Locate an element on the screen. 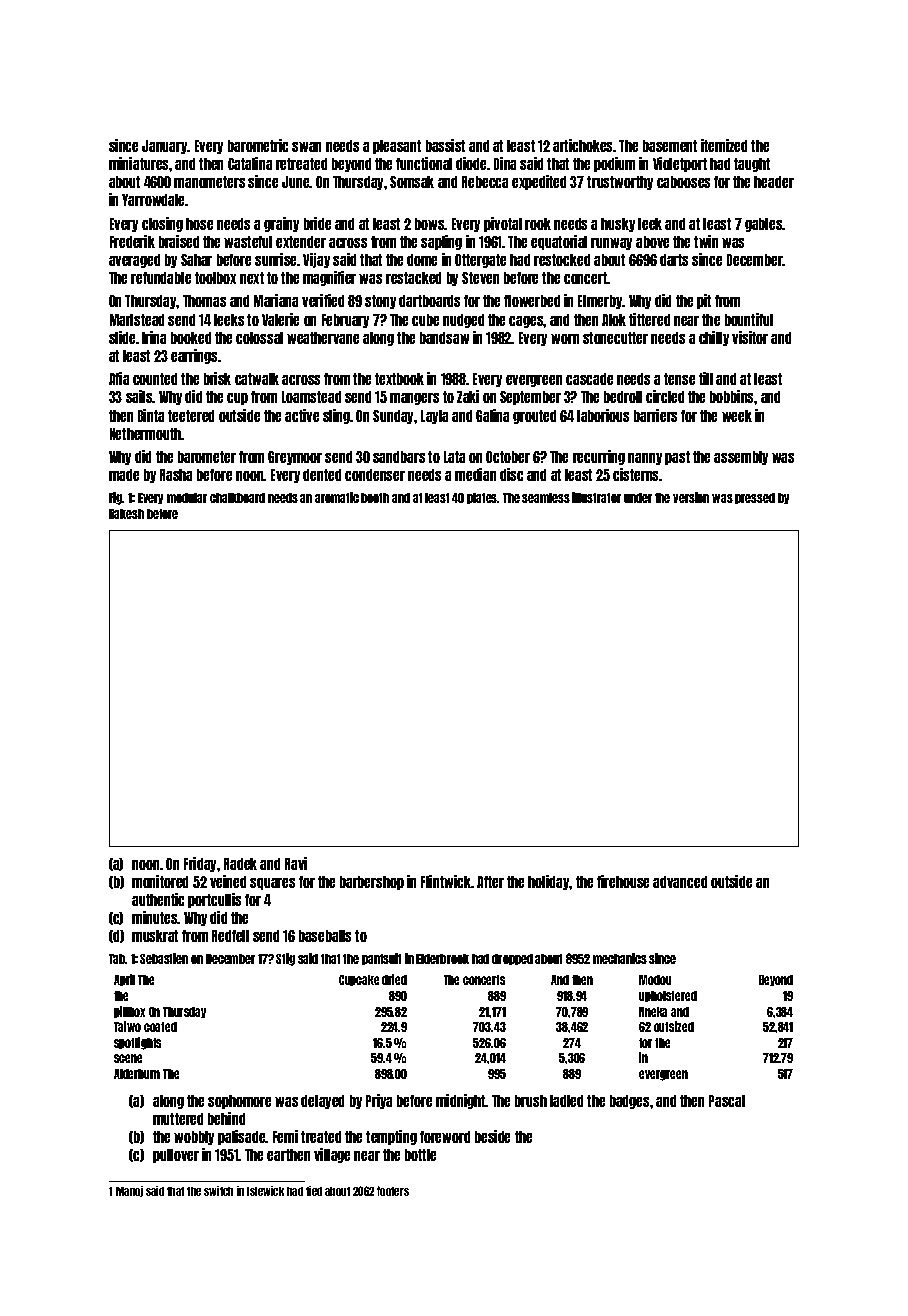  Islewick is located at coordinates (265, 1191).
